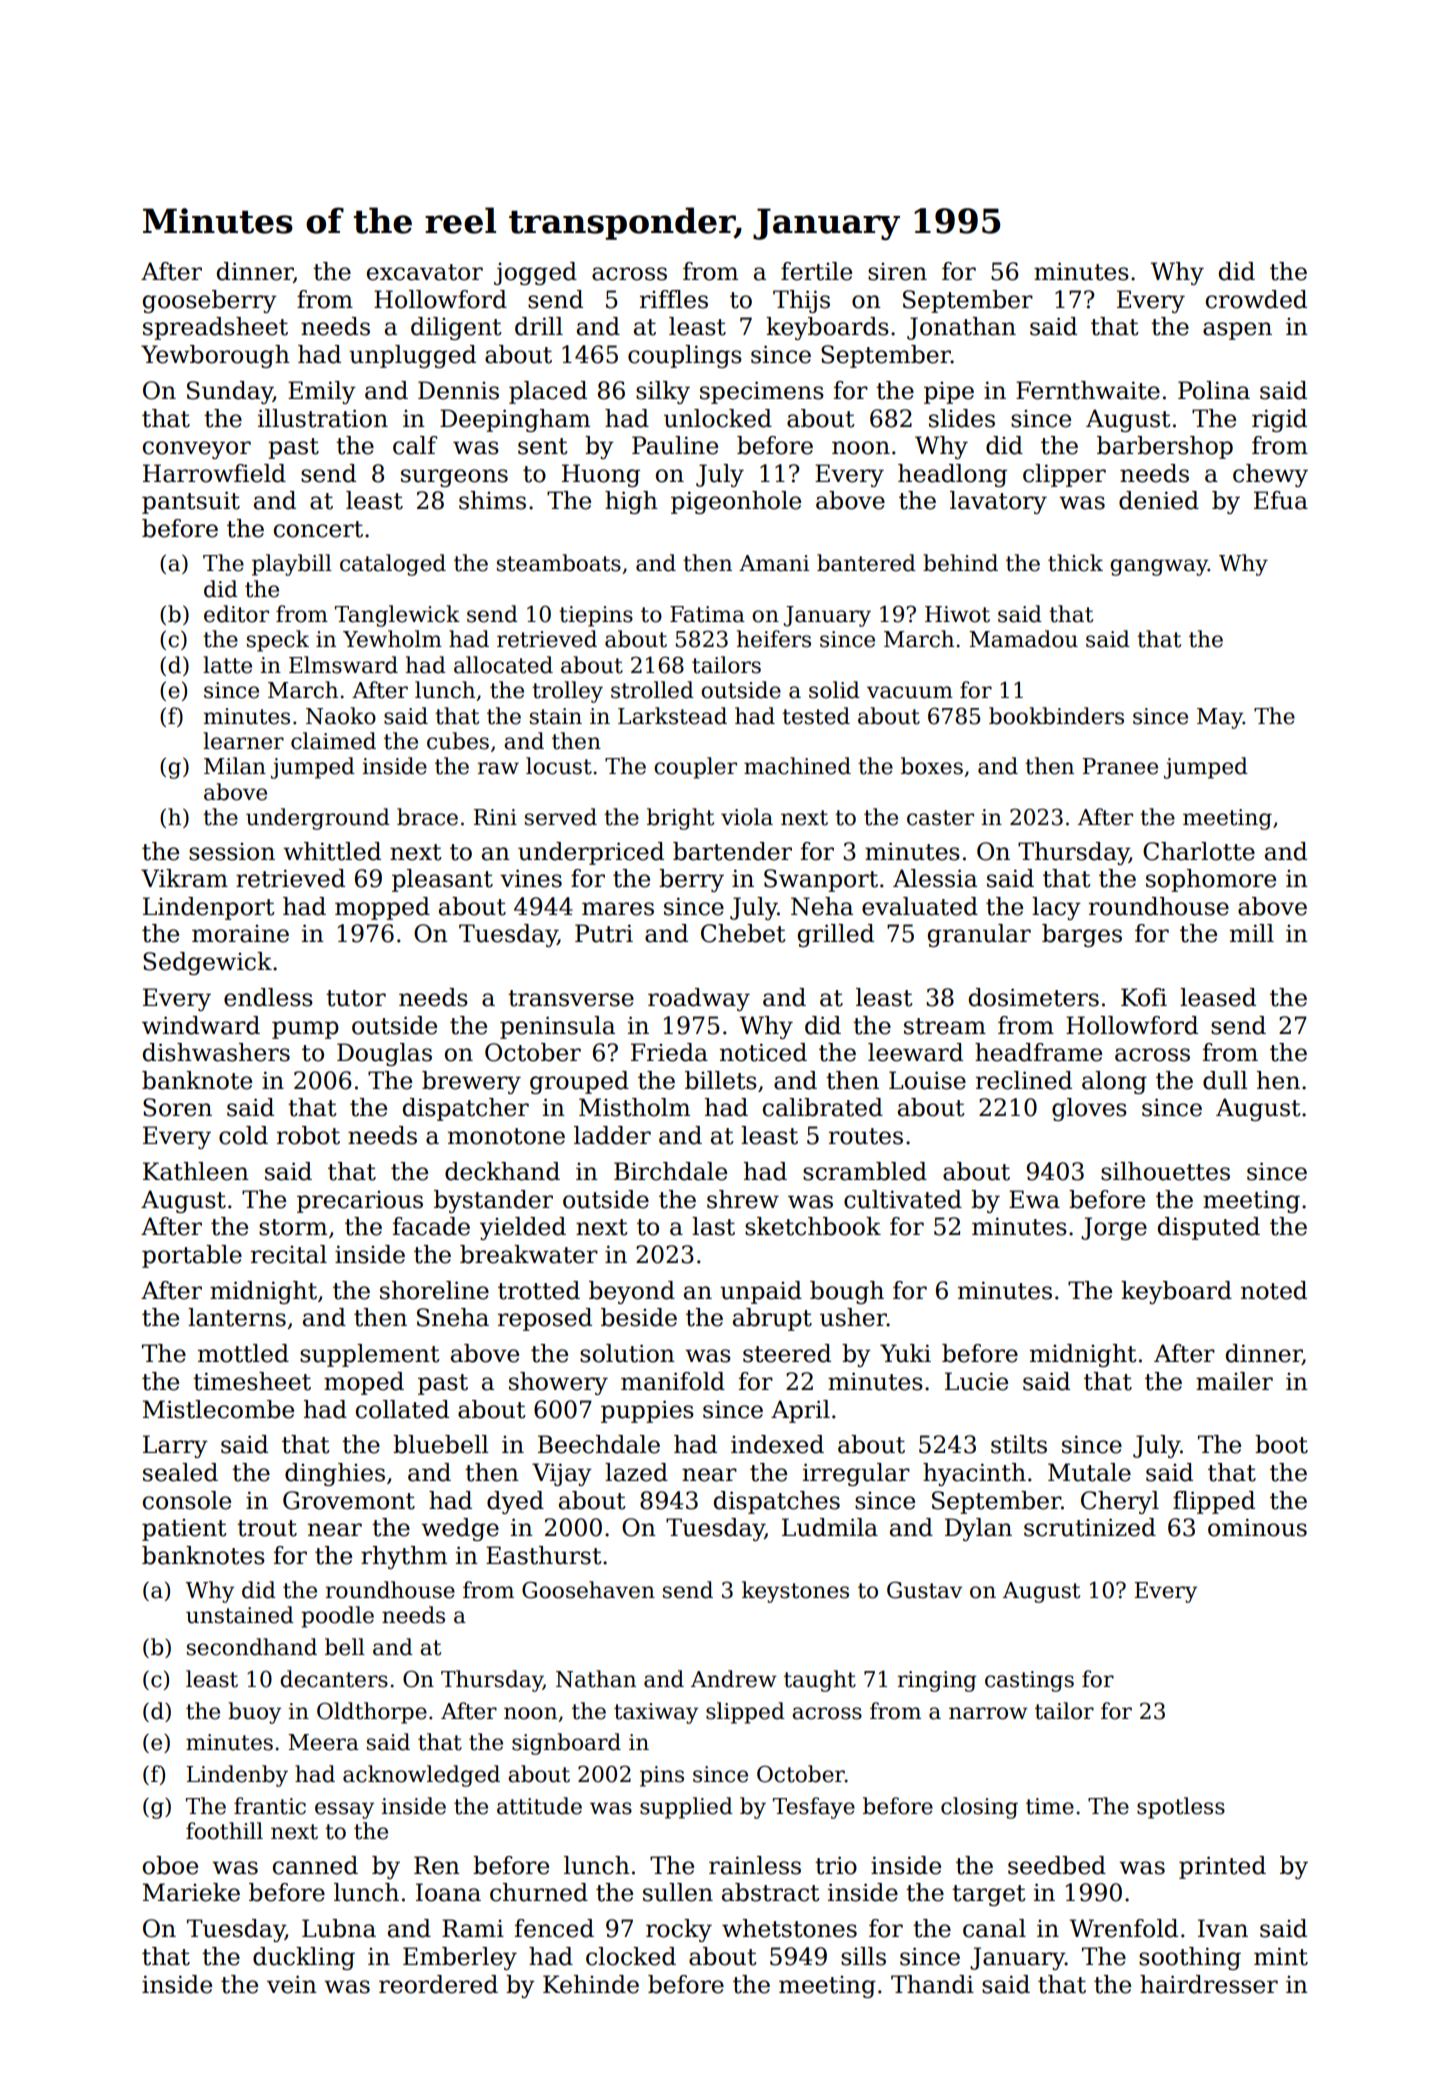 The height and width of the image is (2100, 1450). What do you see at coordinates (1090, 1527) in the image?
I see `scrutinized` at bounding box center [1090, 1527].
